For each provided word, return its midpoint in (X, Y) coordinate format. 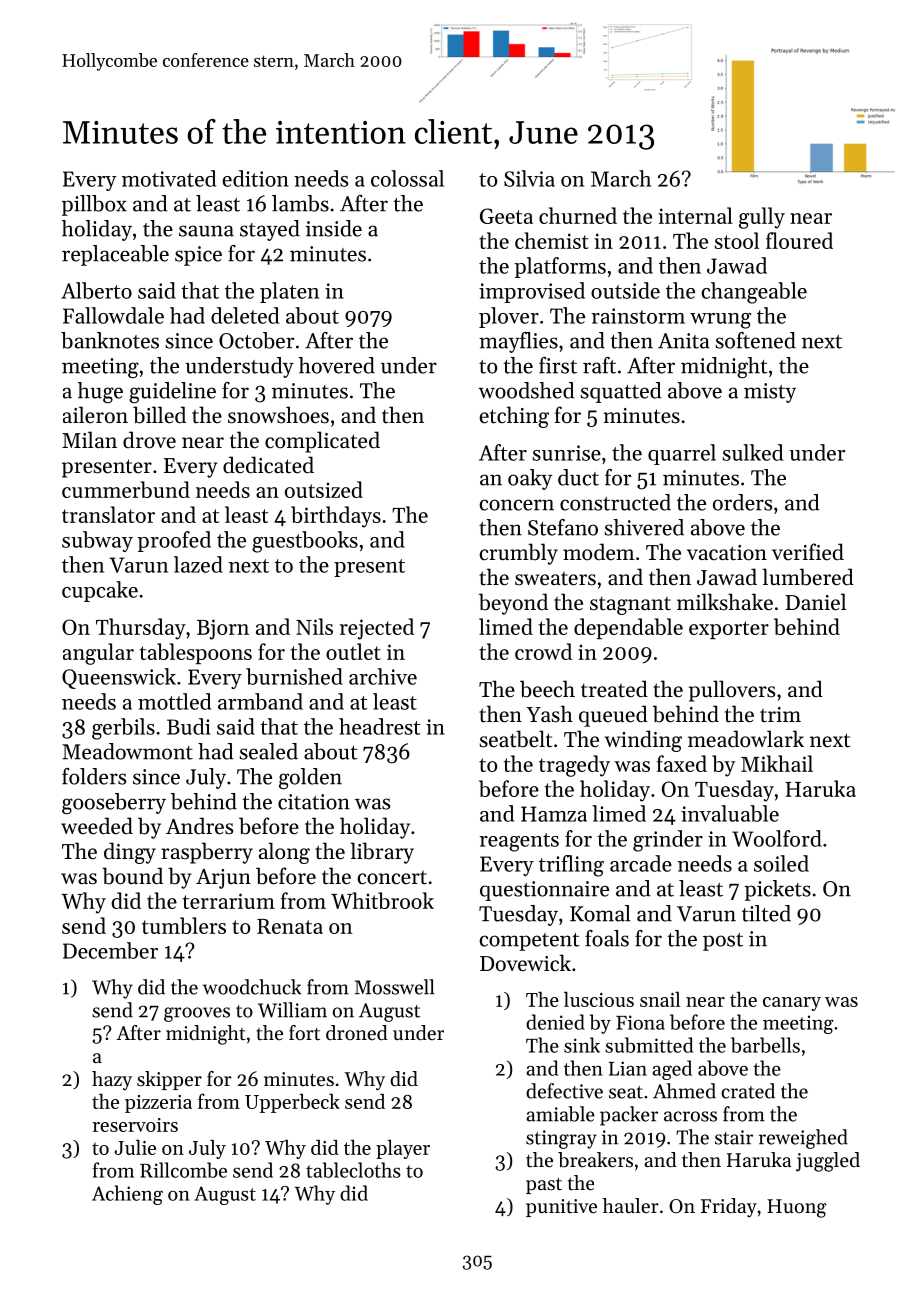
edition (255, 178)
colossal (407, 178)
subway (97, 541)
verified (808, 552)
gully (762, 218)
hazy (112, 1081)
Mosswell (395, 987)
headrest (380, 726)
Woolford (777, 838)
